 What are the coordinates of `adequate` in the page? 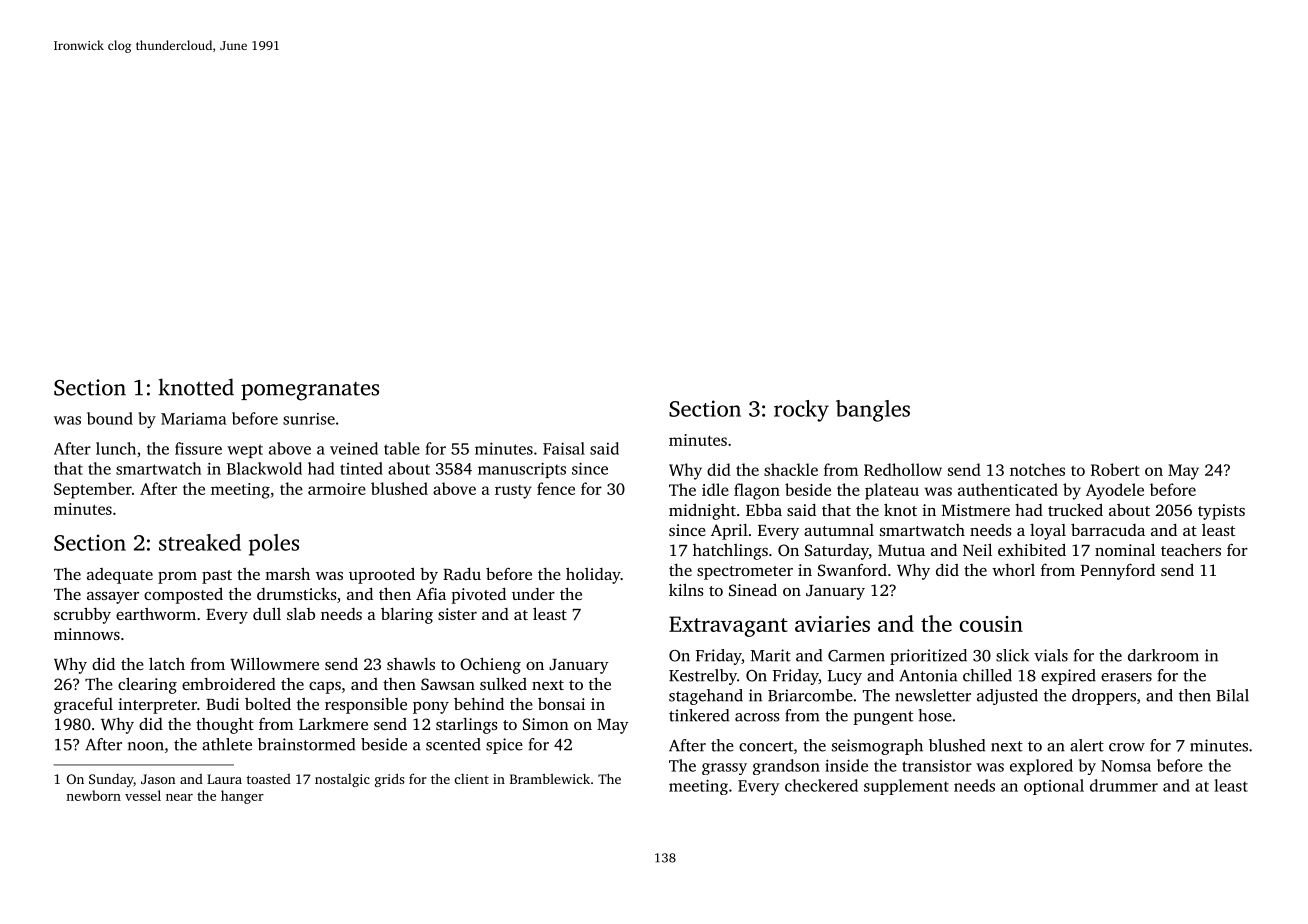 It's located at (120, 576).
